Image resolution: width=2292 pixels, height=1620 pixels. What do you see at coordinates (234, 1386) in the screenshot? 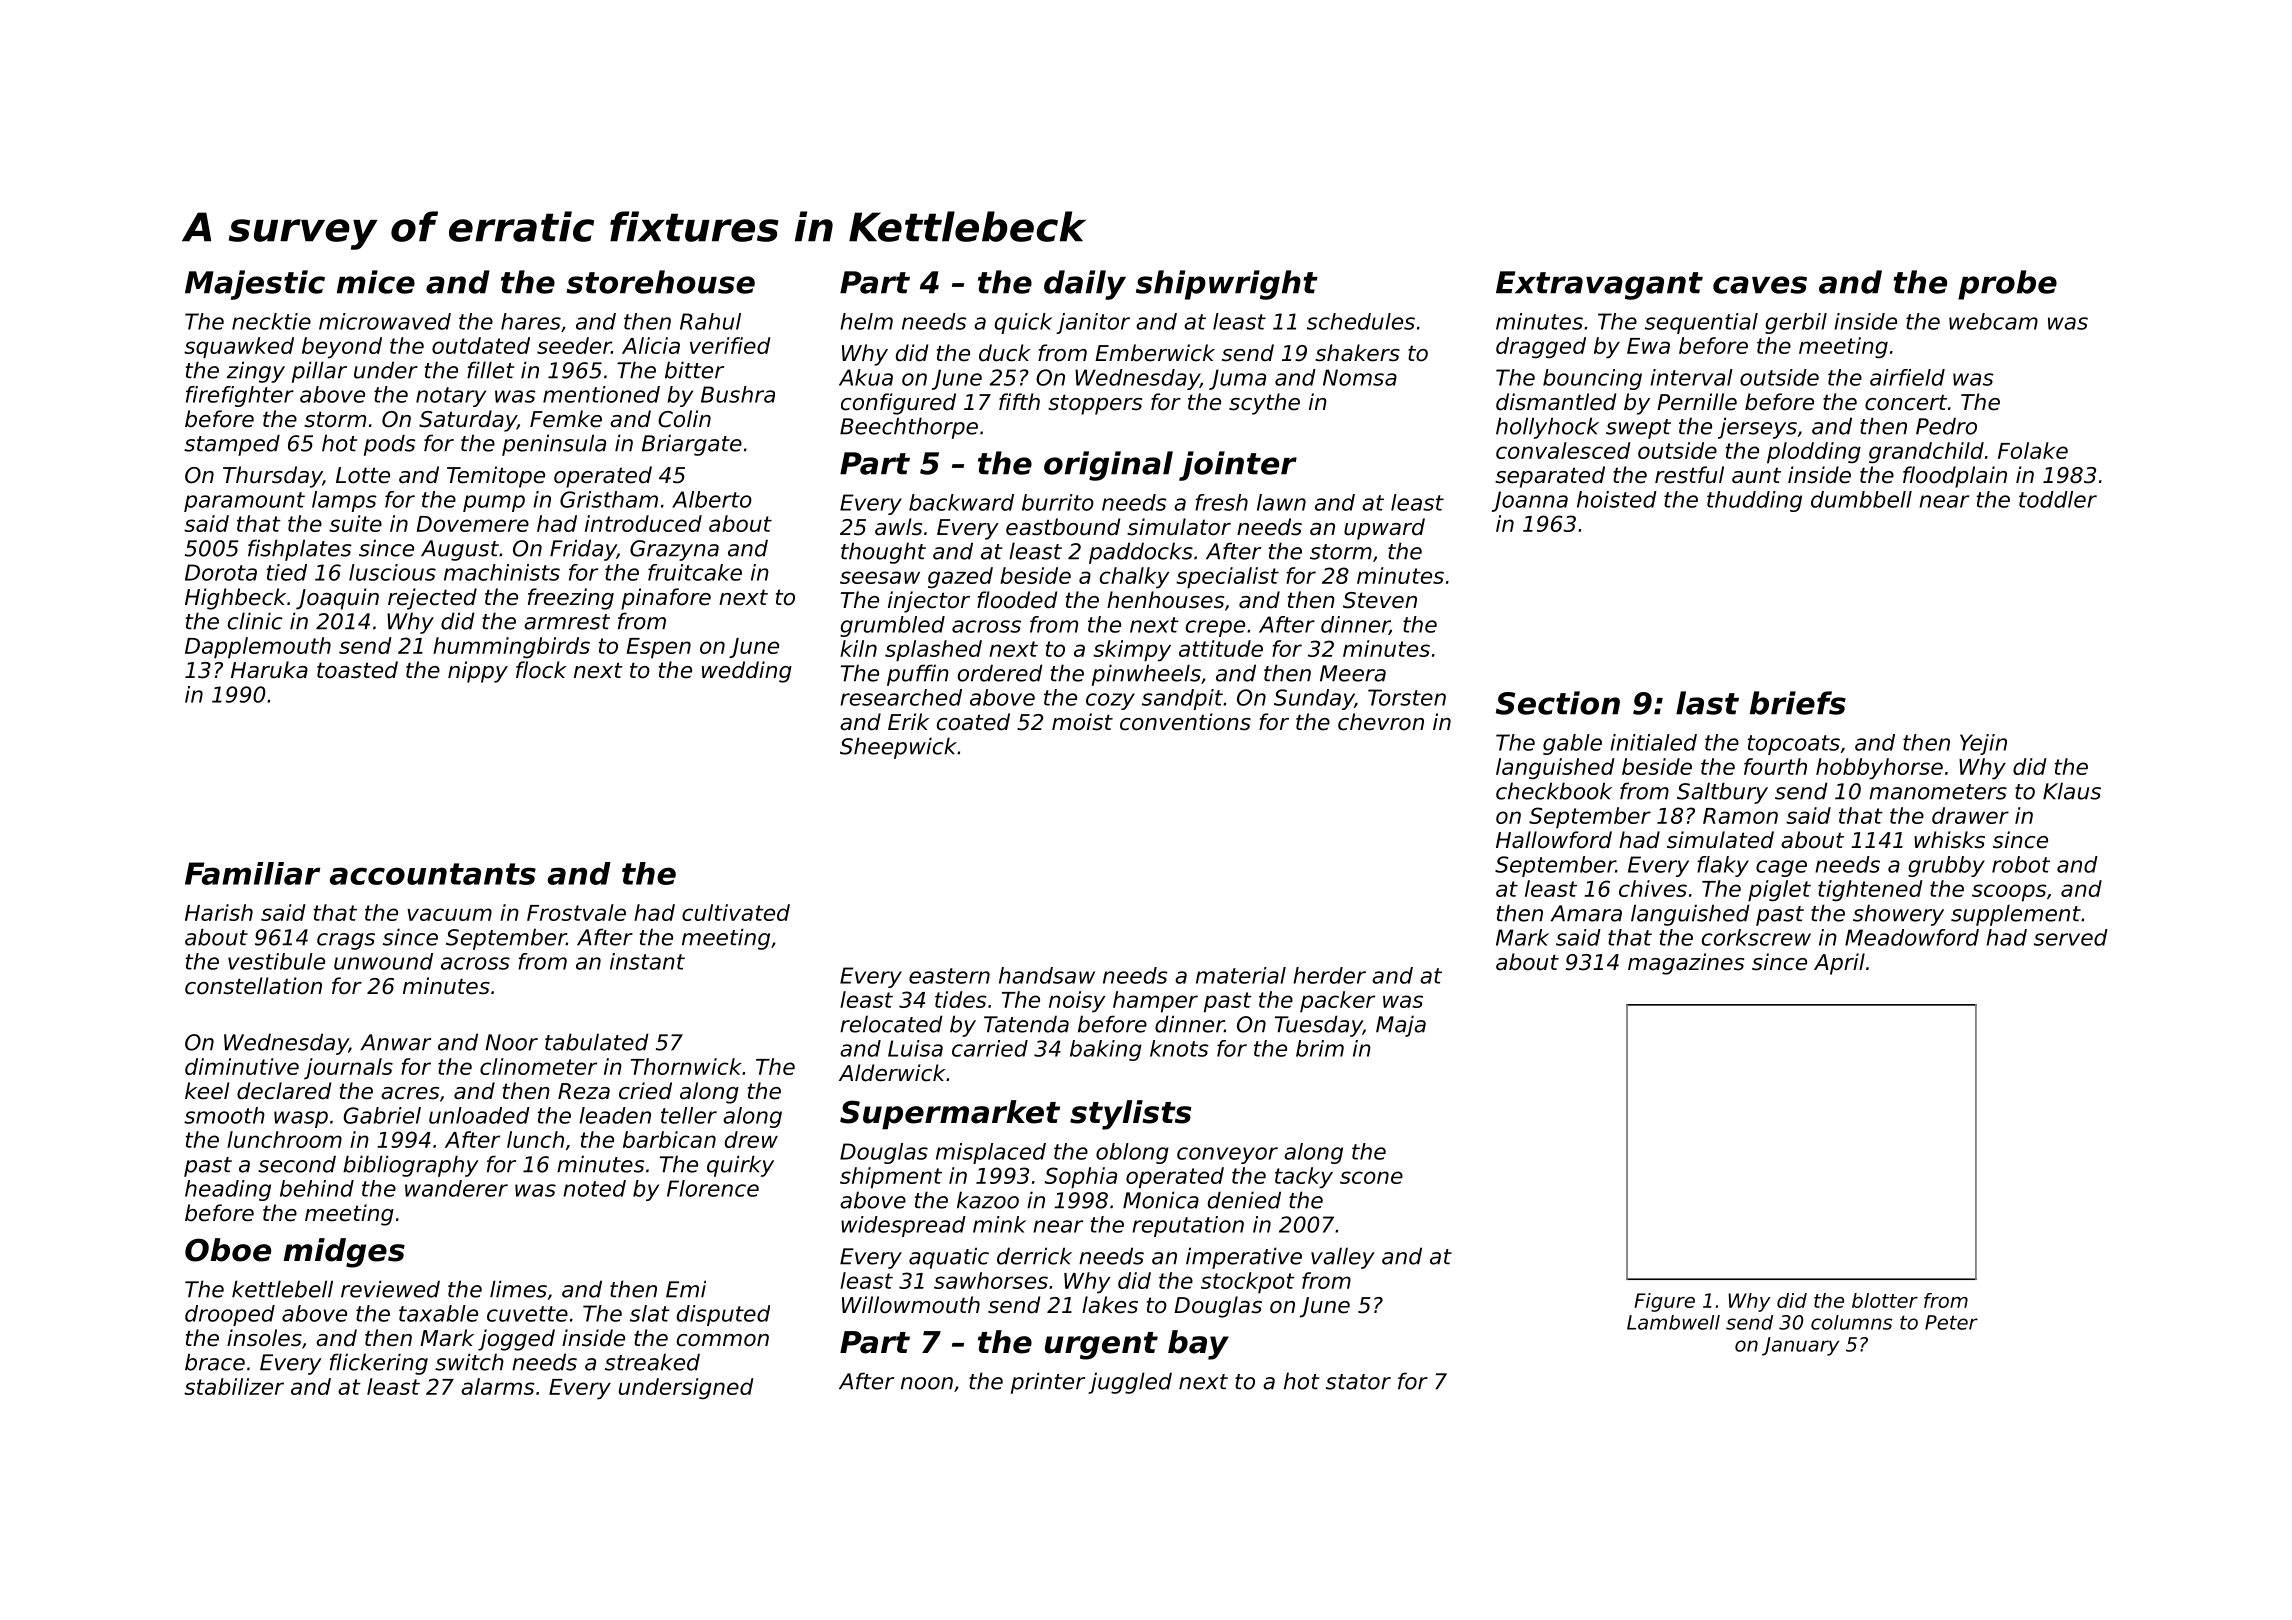
I see `stabilizer` at bounding box center [234, 1386].
